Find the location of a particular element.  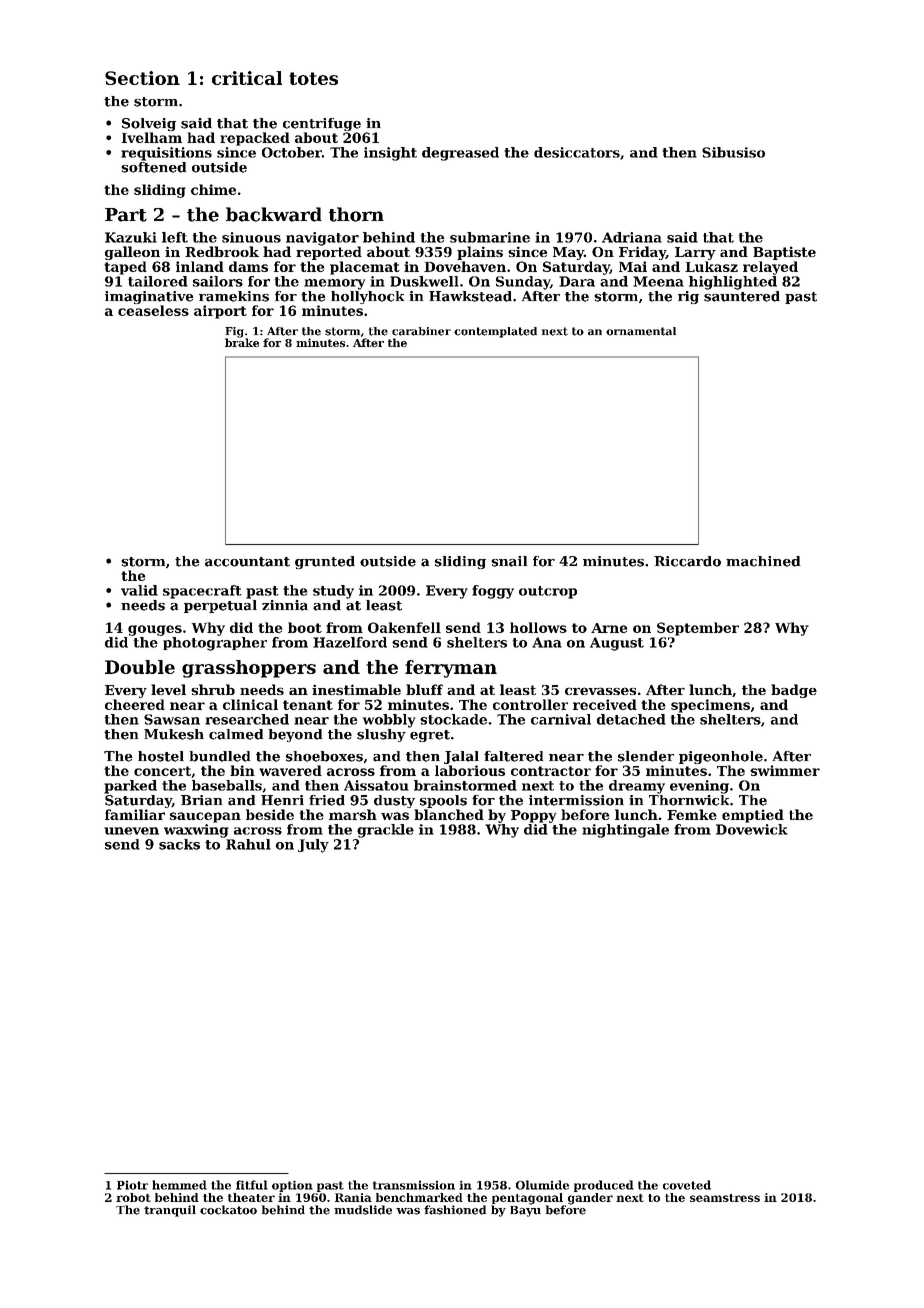

taped is located at coordinates (125, 268).
